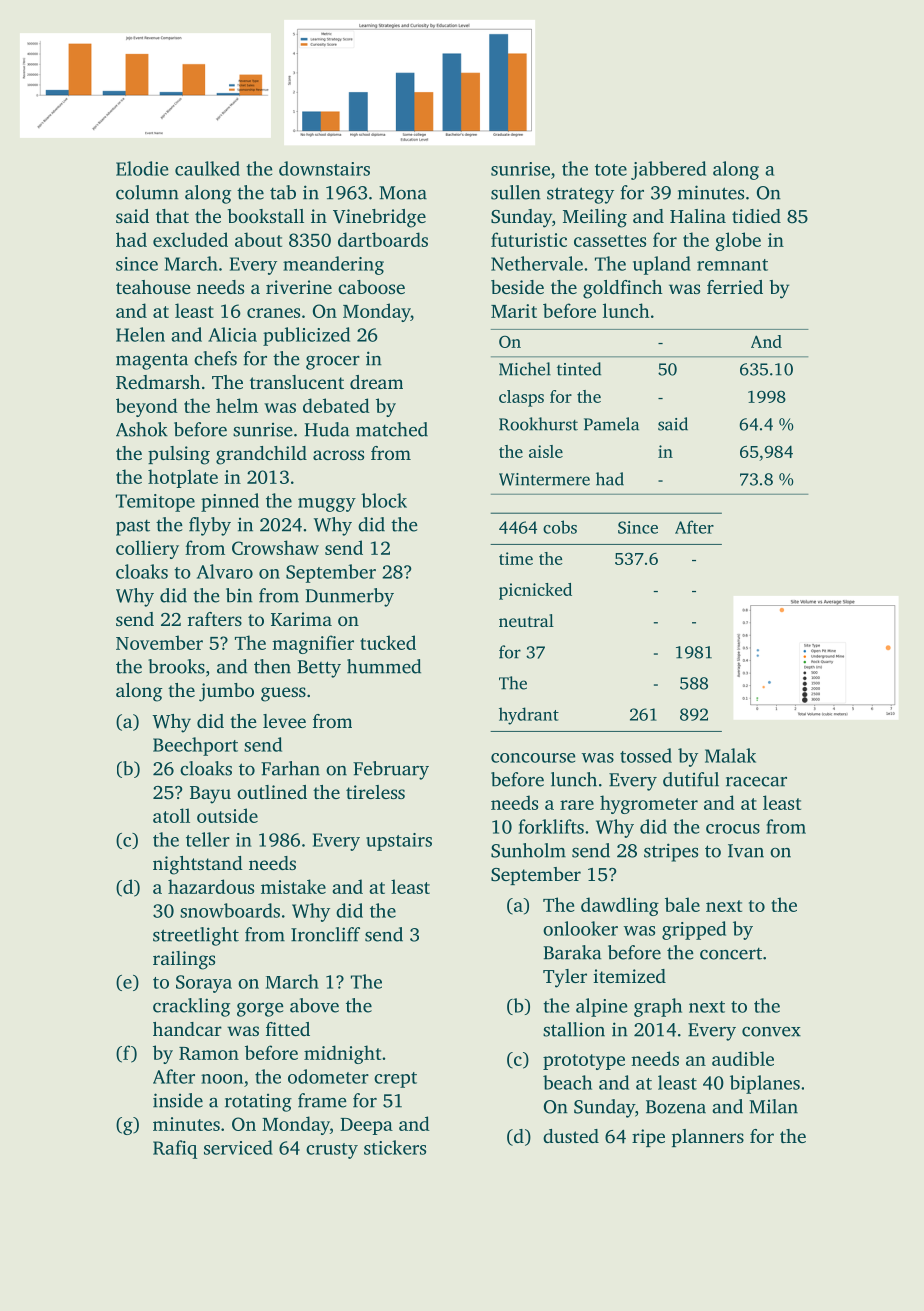 This document has width=924, height=1311. I want to click on time, so click(516, 558).
